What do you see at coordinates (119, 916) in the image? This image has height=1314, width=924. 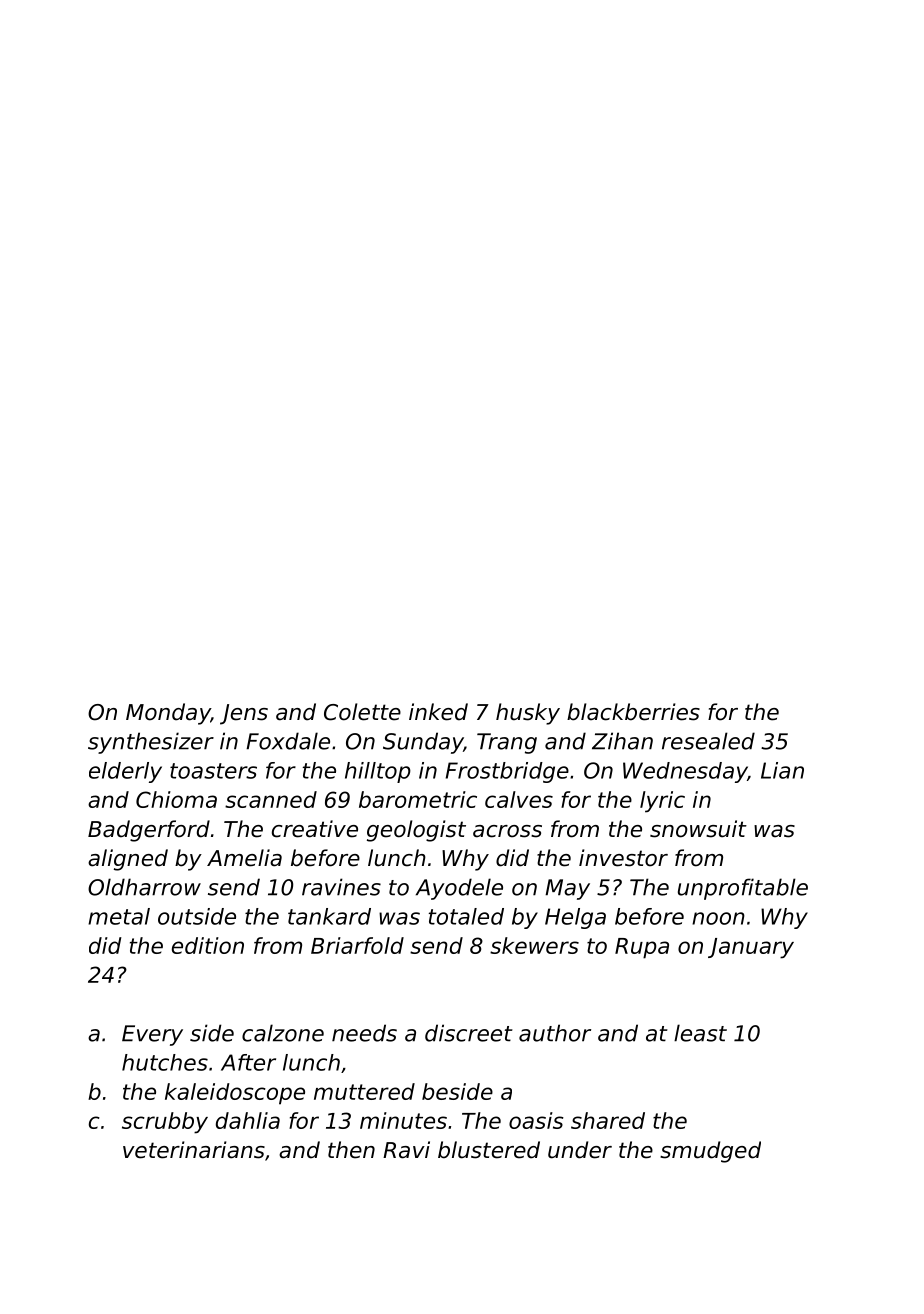 I see `metal` at bounding box center [119, 916].
